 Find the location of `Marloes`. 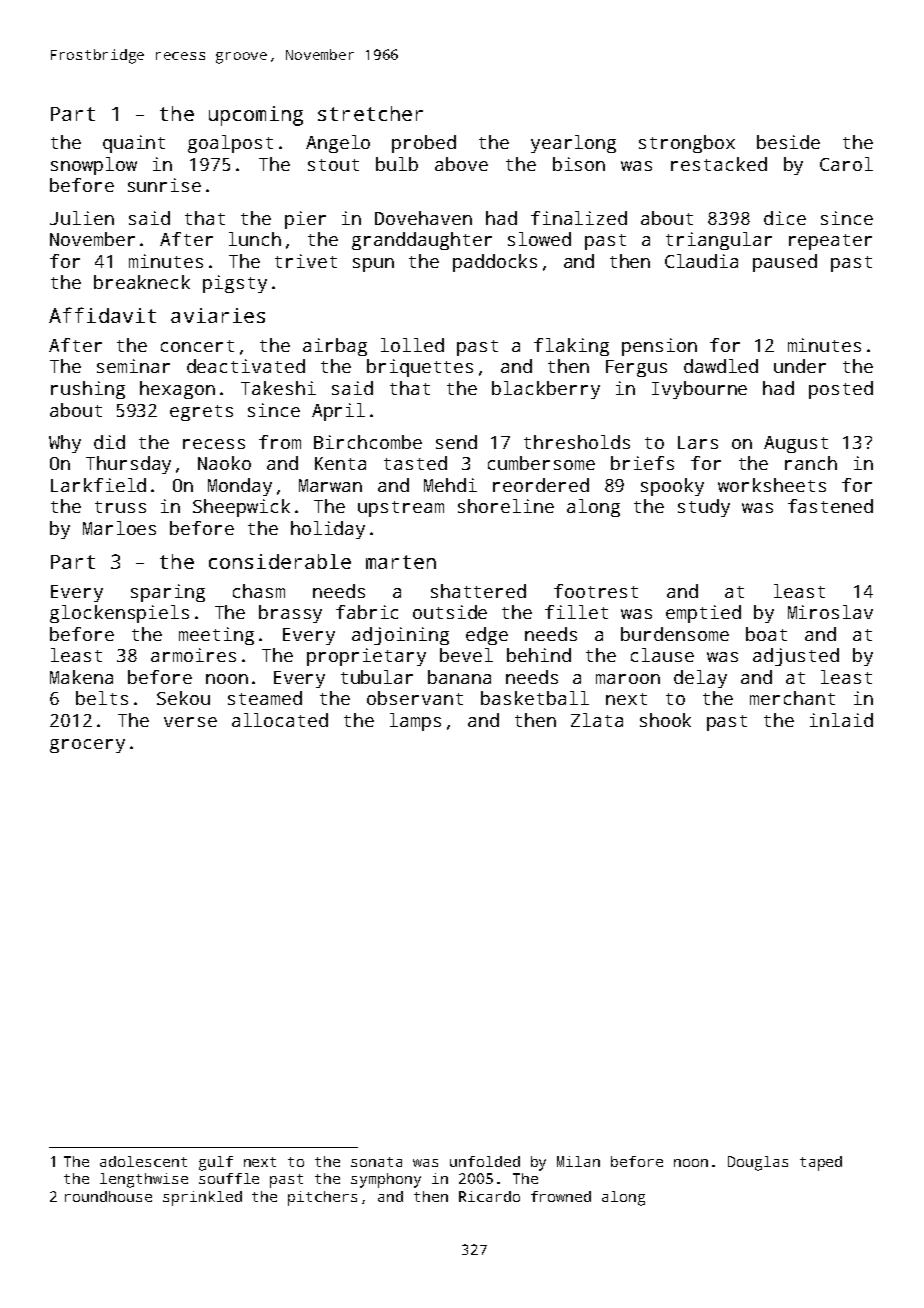

Marloes is located at coordinates (119, 528).
